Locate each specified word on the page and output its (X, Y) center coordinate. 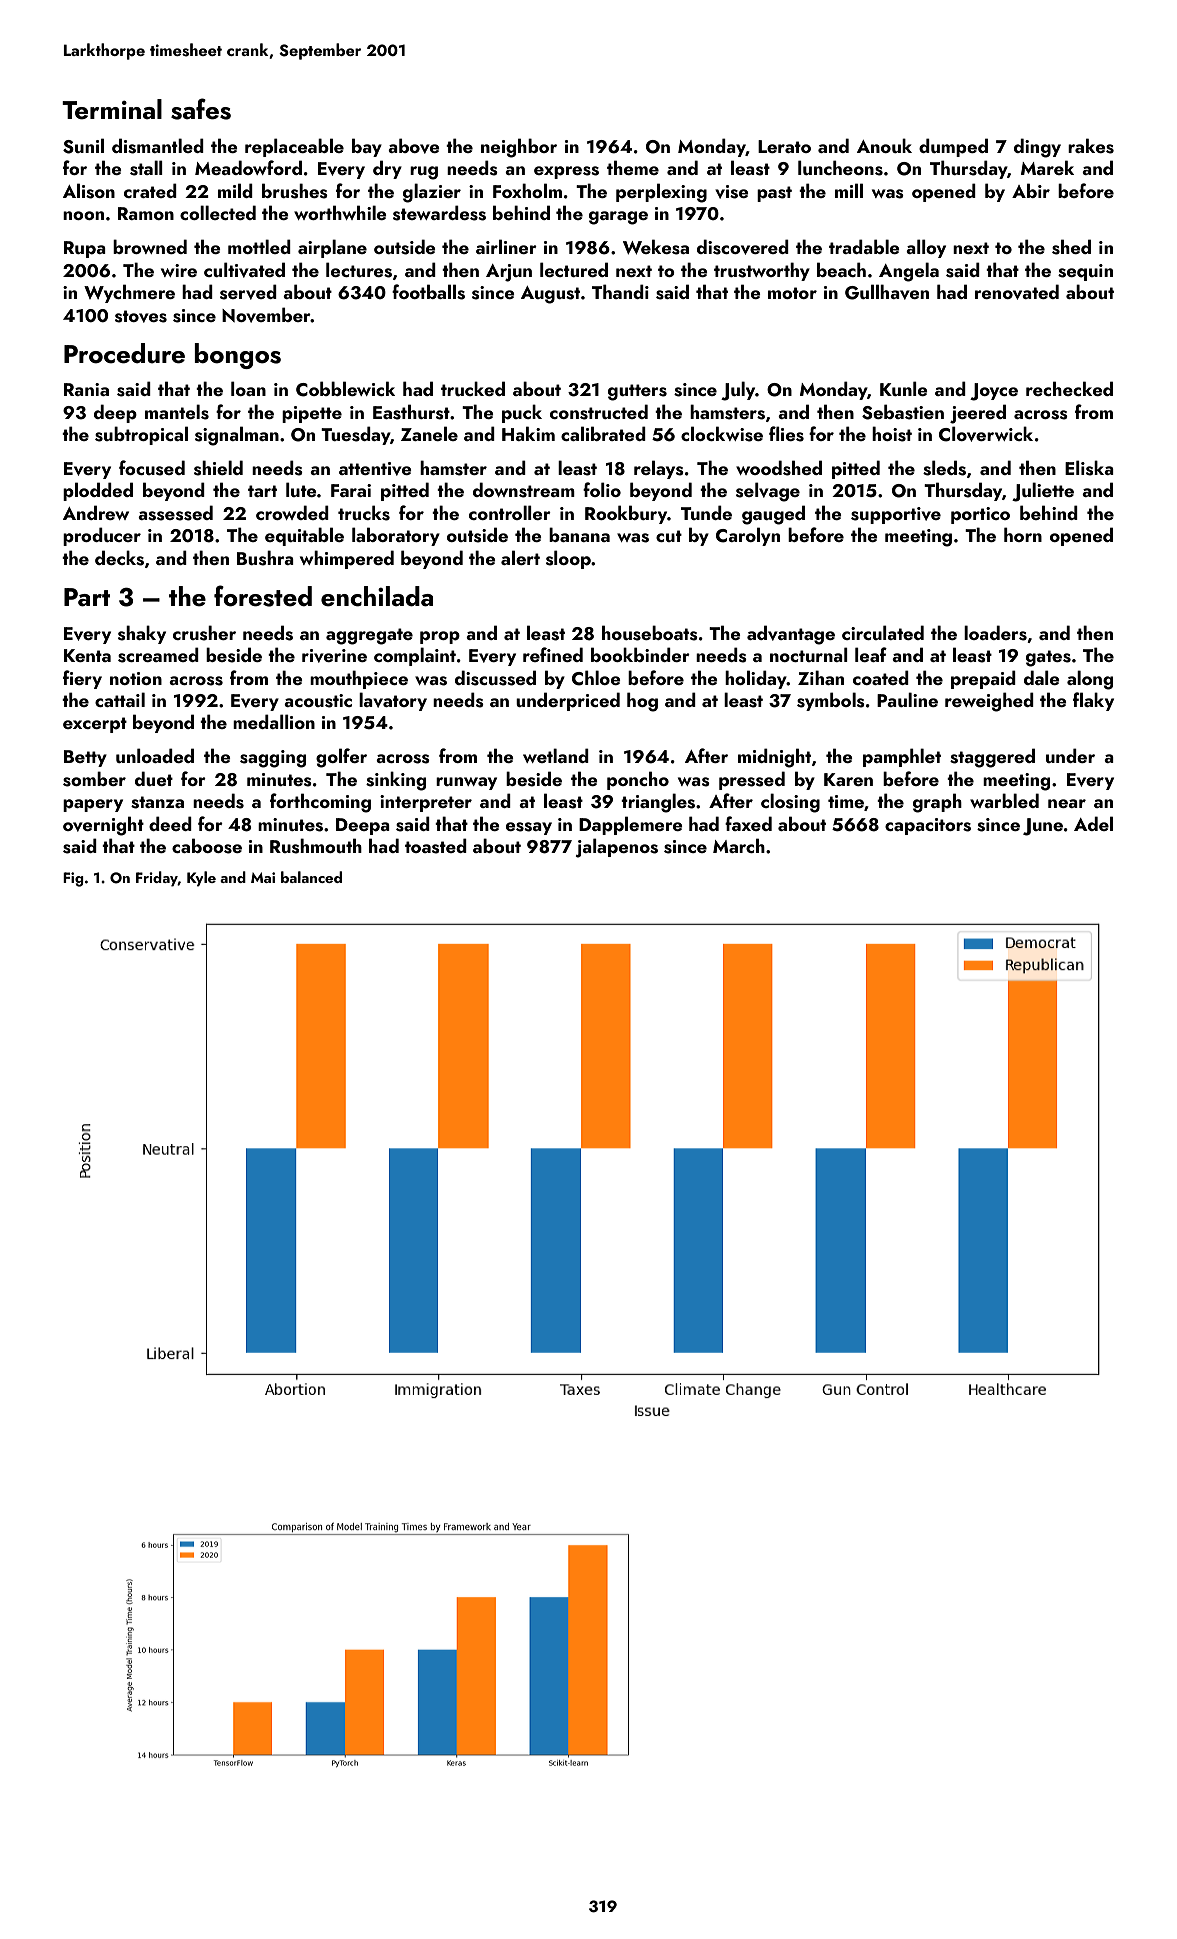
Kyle (201, 879)
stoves (141, 316)
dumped (953, 147)
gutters (637, 392)
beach (841, 269)
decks (119, 558)
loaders (995, 633)
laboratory (396, 536)
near (1067, 803)
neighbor (519, 148)
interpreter (426, 803)
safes (201, 109)
